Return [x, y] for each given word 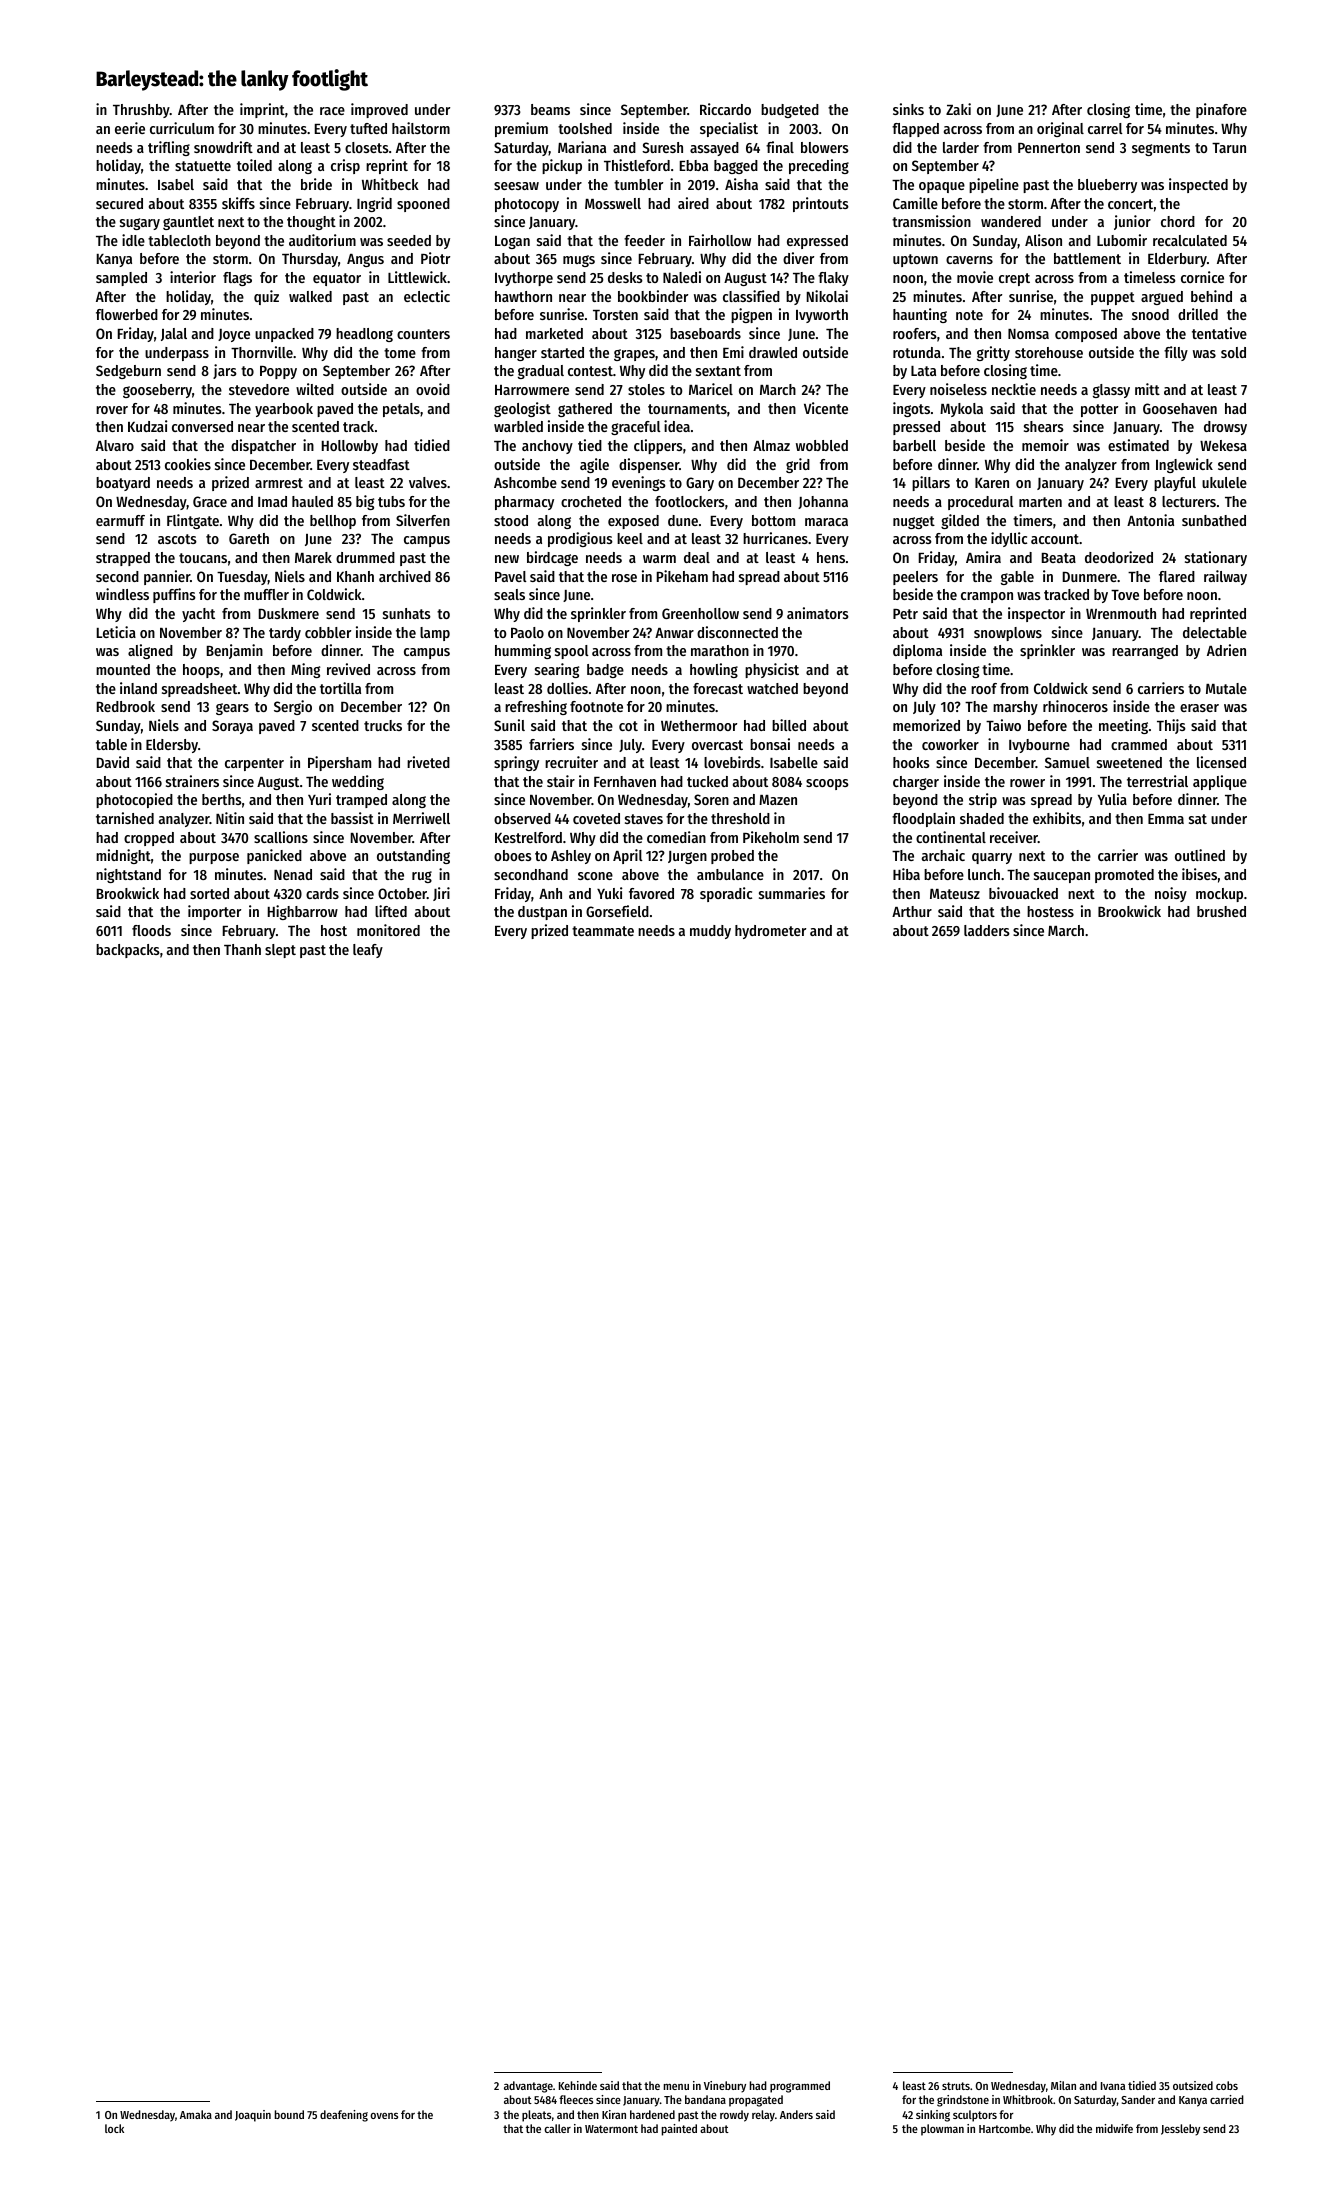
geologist [522, 409]
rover [112, 410]
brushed [1221, 911]
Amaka [196, 2114]
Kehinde [578, 2085]
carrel [1105, 128]
